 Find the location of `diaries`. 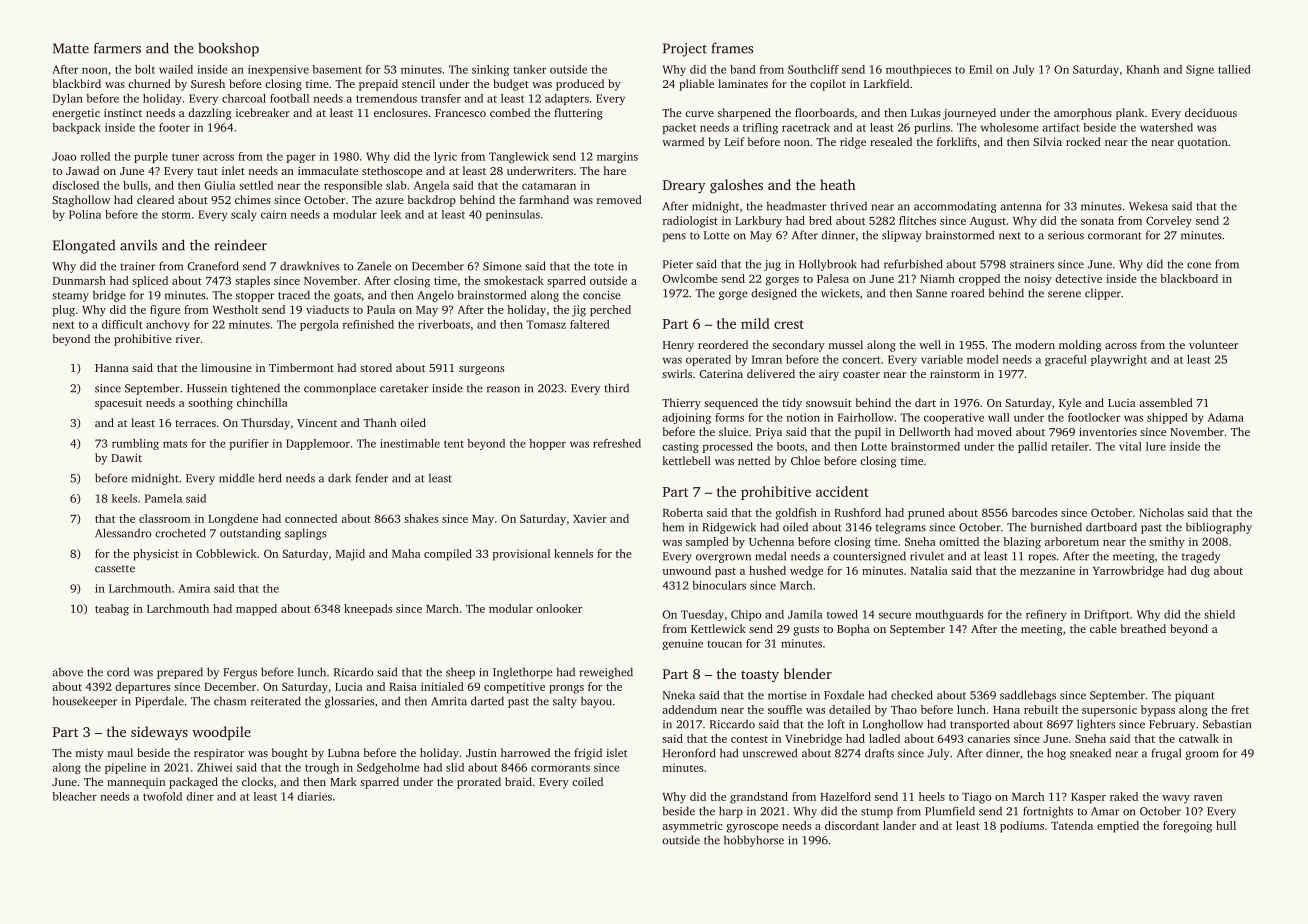

diaries is located at coordinates (314, 796).
